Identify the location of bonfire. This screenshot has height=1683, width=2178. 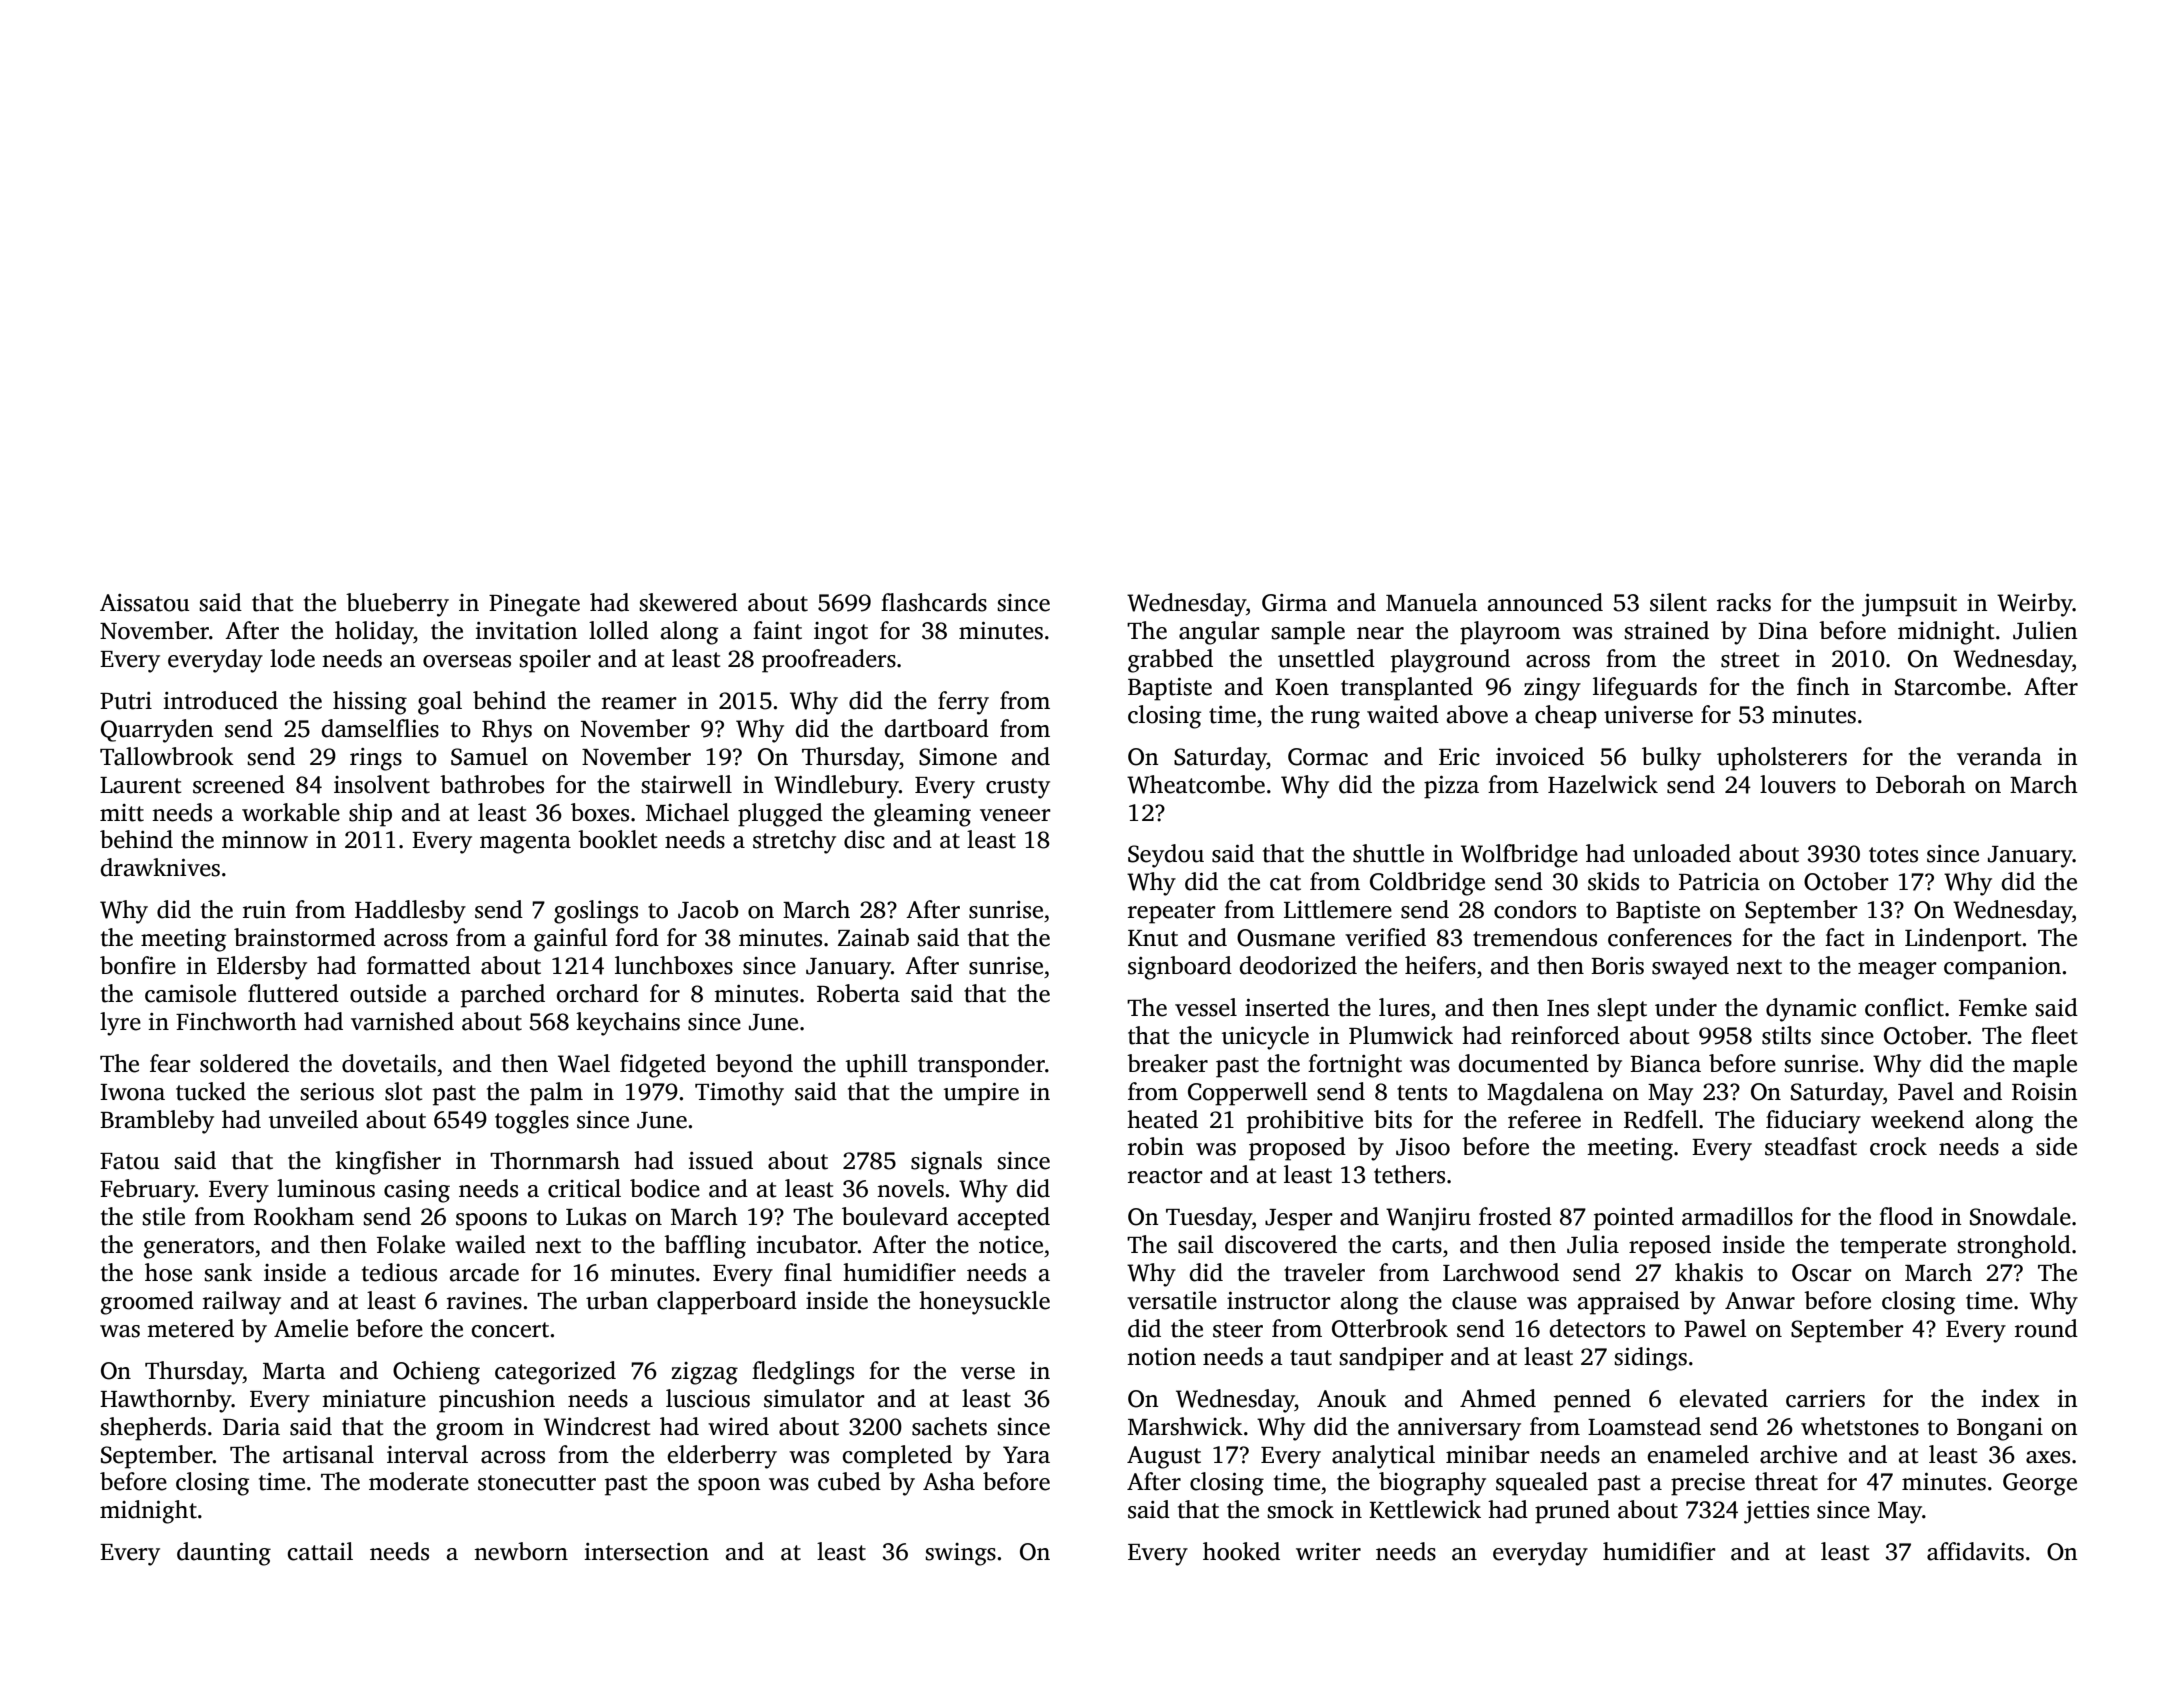
(138, 965).
